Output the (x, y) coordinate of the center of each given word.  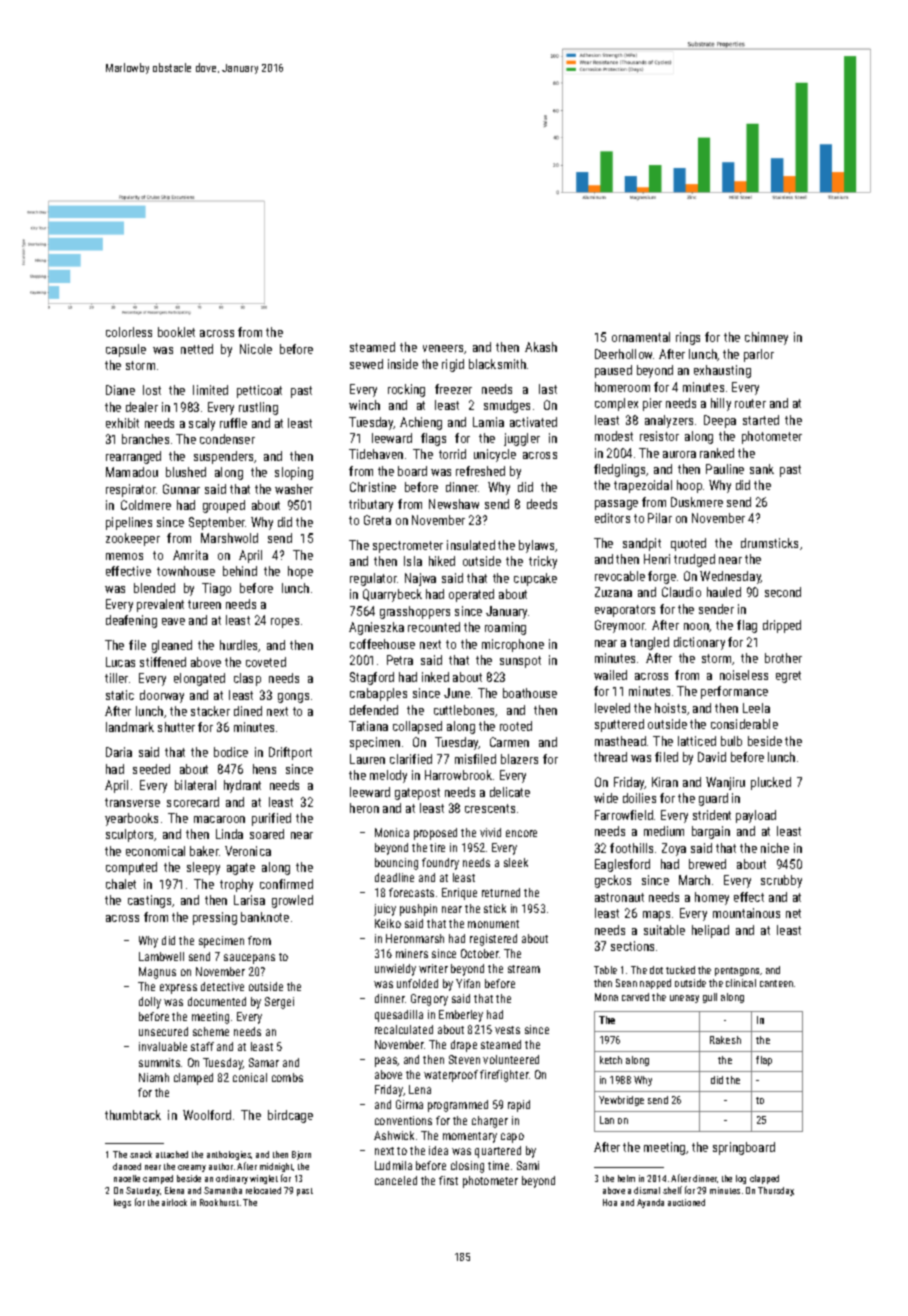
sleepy (203, 868)
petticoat (259, 391)
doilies (639, 798)
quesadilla (399, 1016)
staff (202, 1046)
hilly (721, 404)
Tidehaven (376, 454)
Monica (392, 832)
